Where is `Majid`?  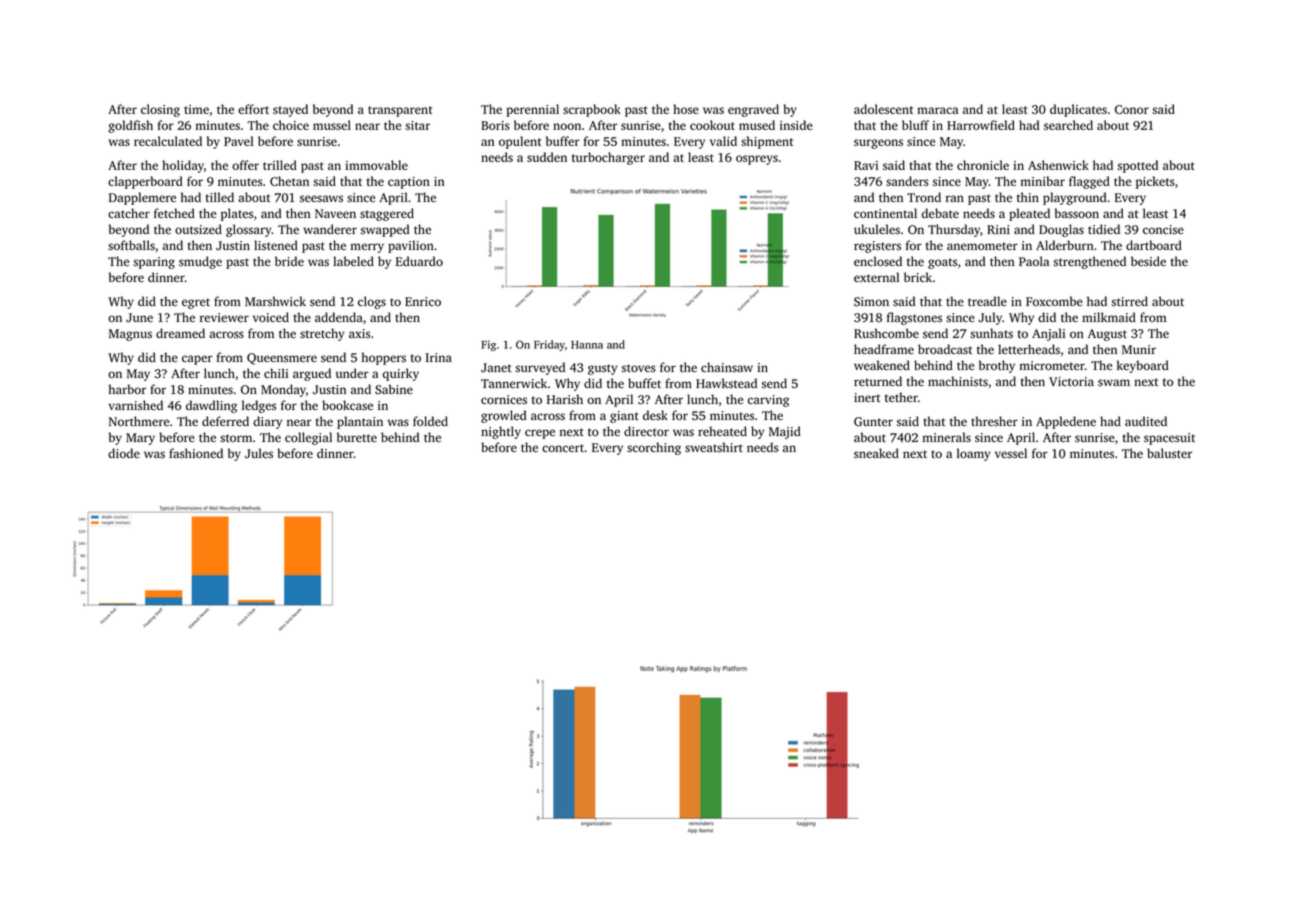
Majid is located at coordinates (784, 432).
